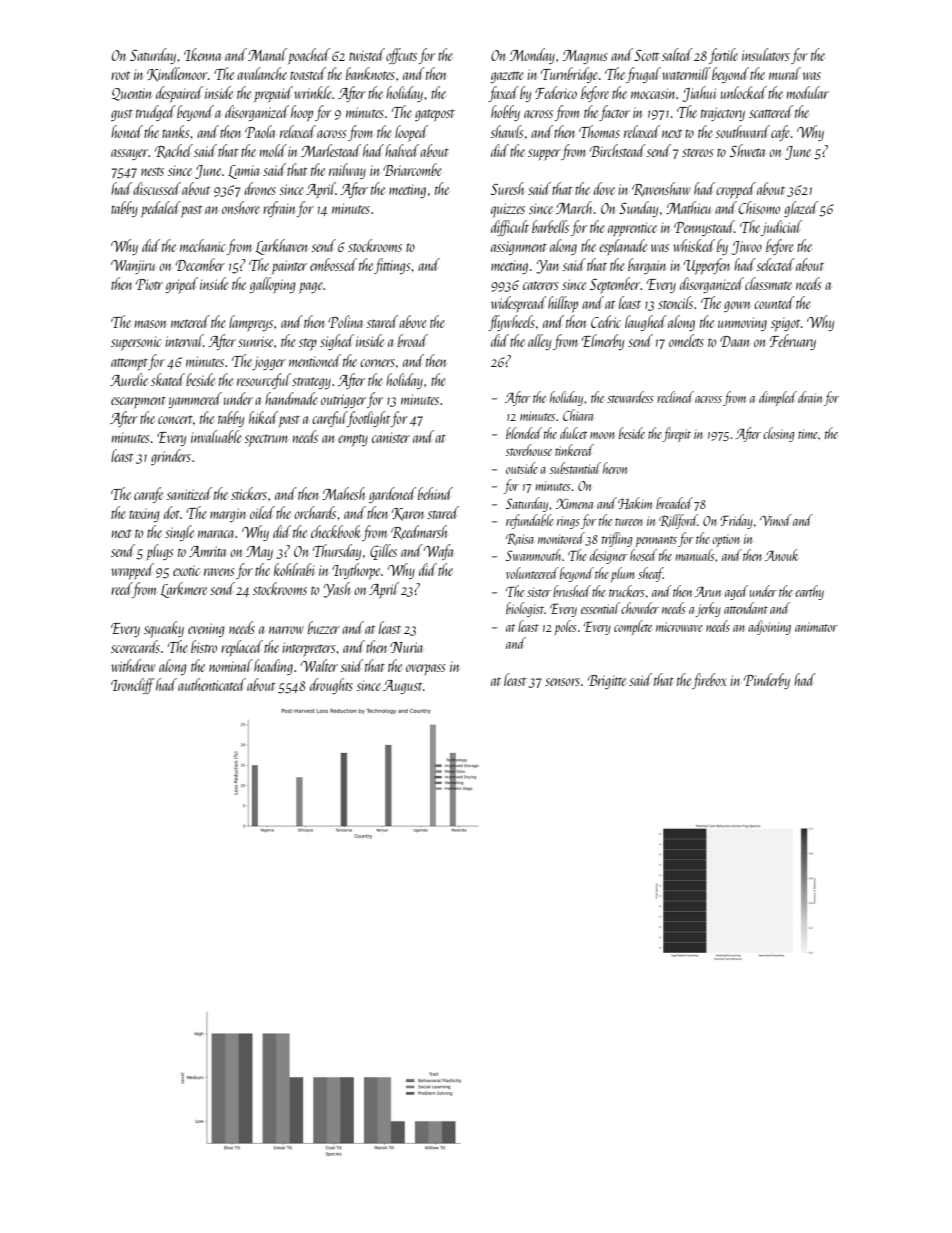 The height and width of the page is (1233, 952). Describe the element at coordinates (133, 686) in the page. I see `Ironcliff` at that location.
